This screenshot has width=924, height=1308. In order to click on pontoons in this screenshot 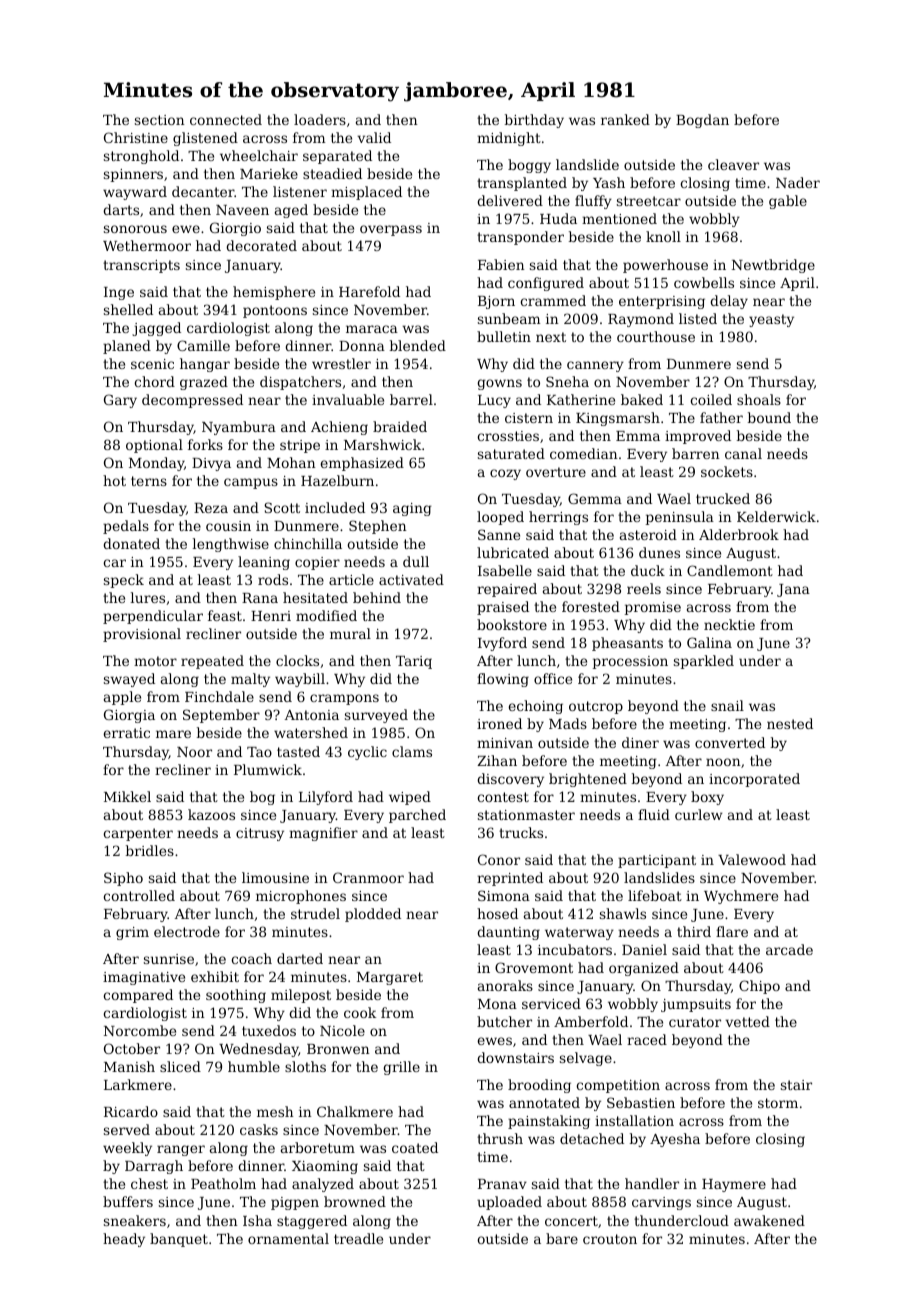, I will do `click(275, 311)`.
